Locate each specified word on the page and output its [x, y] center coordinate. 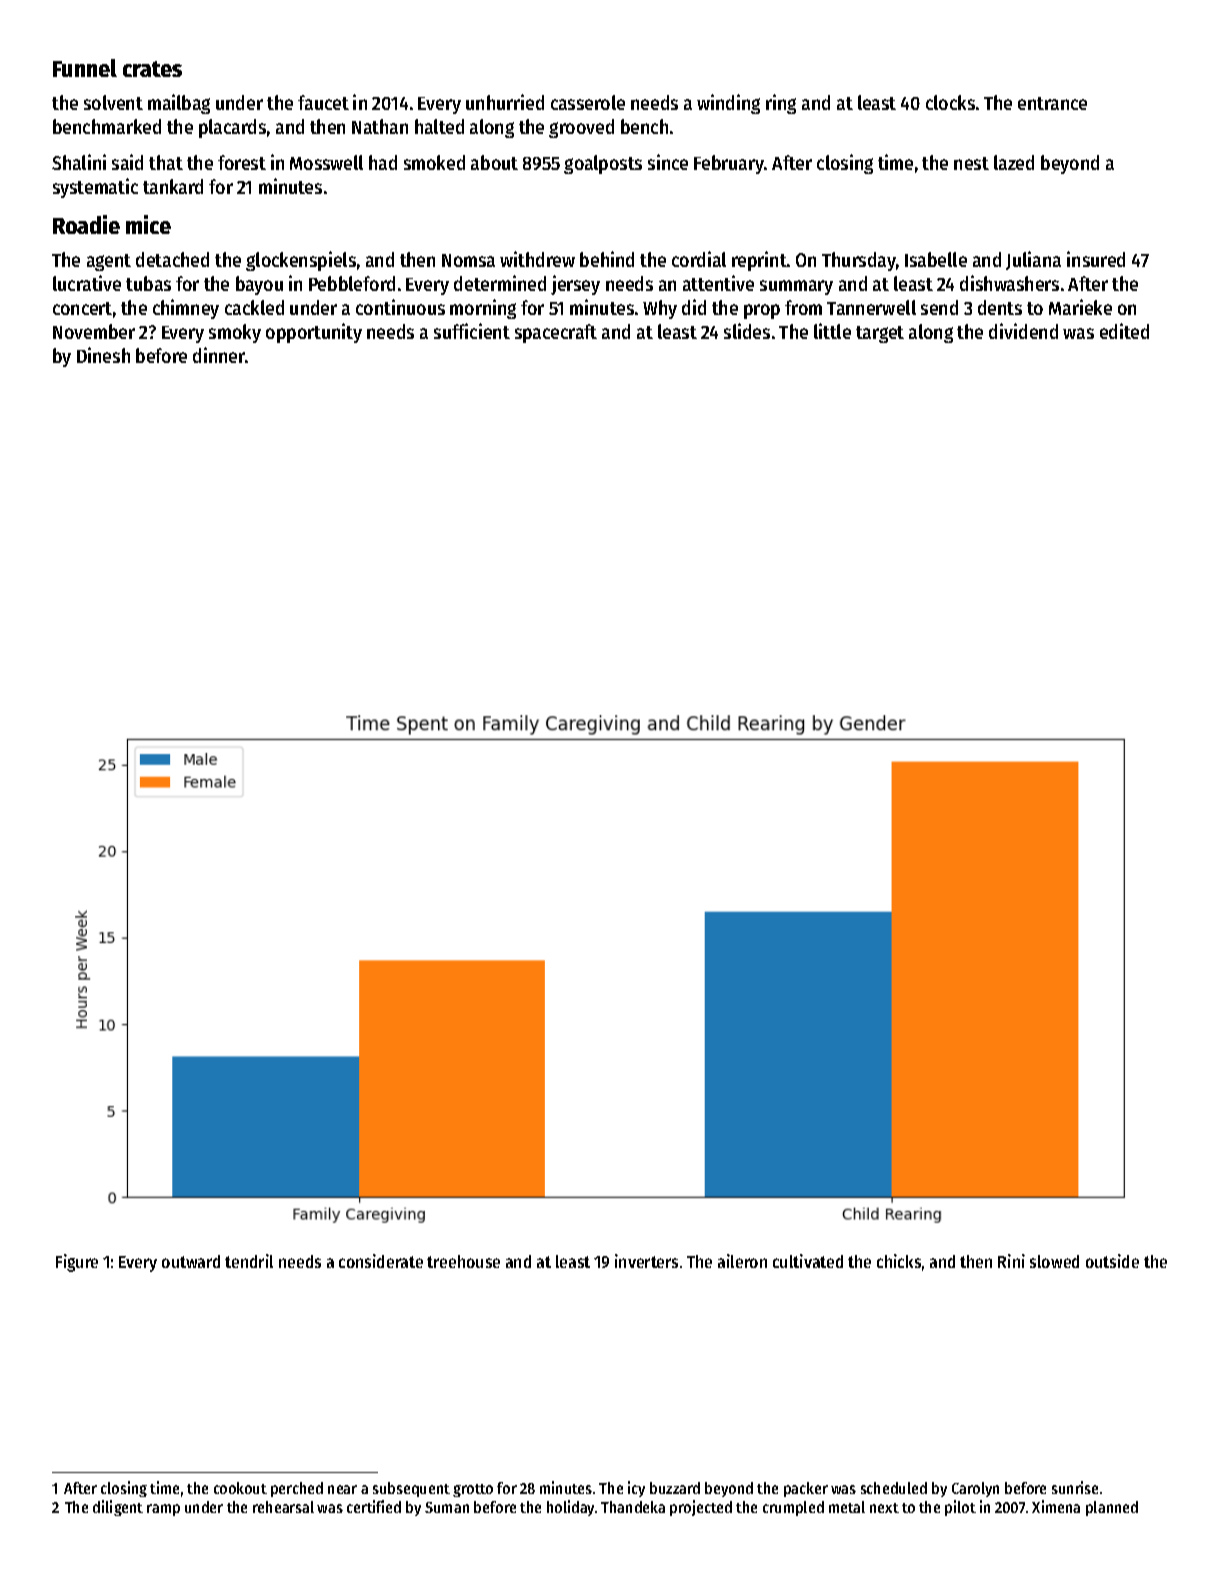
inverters [646, 1261]
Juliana [1033, 260]
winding [728, 104]
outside [1112, 1261]
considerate [381, 1261]
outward [191, 1261]
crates [152, 69]
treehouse [463, 1261]
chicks [899, 1261]
